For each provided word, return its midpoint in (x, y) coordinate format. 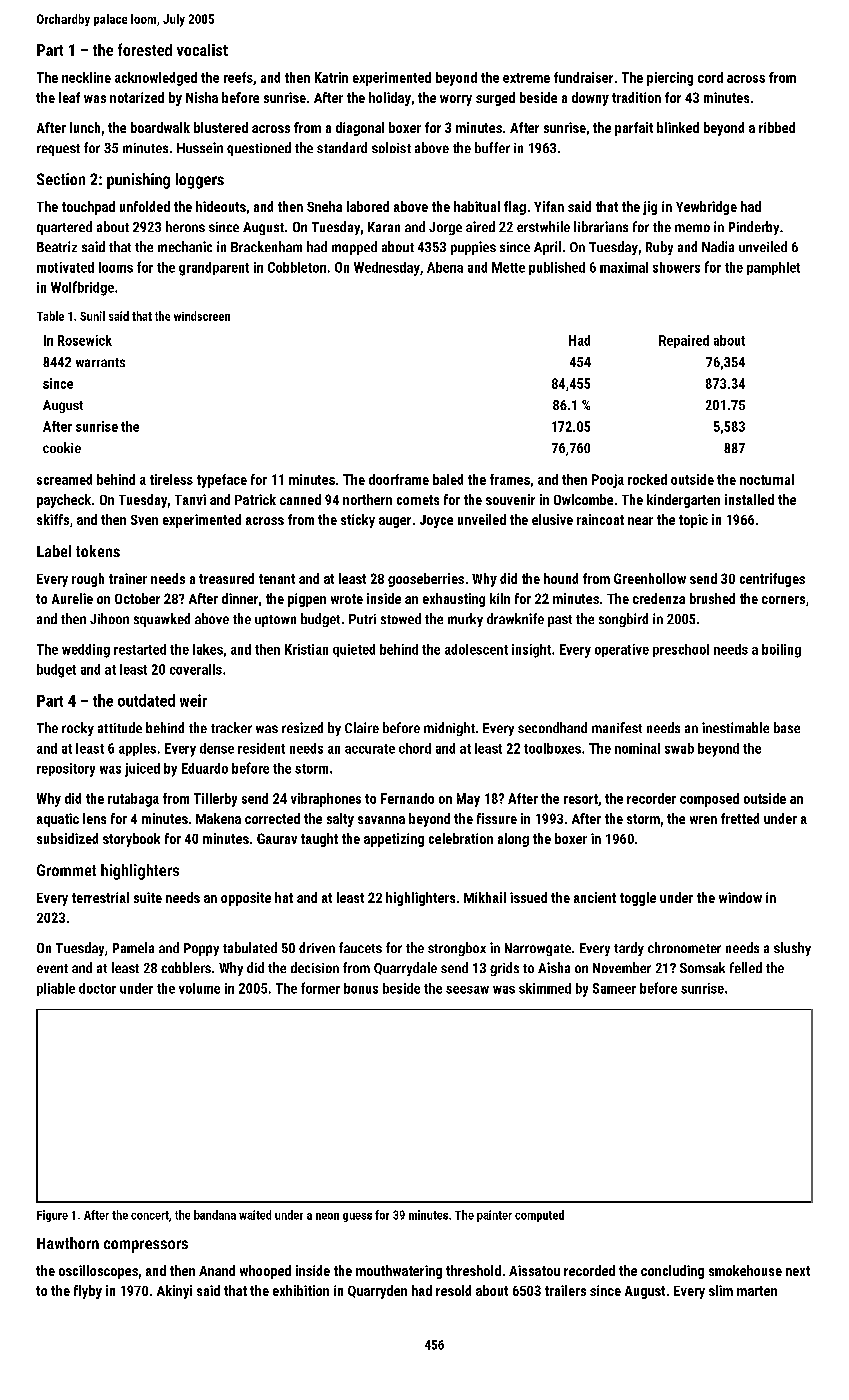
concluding (672, 1272)
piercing (670, 79)
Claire (362, 727)
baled (448, 479)
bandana (215, 1215)
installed (749, 499)
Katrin (331, 77)
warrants (100, 362)
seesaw (467, 990)
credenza (659, 598)
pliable (56, 989)
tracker (231, 727)
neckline (86, 77)
